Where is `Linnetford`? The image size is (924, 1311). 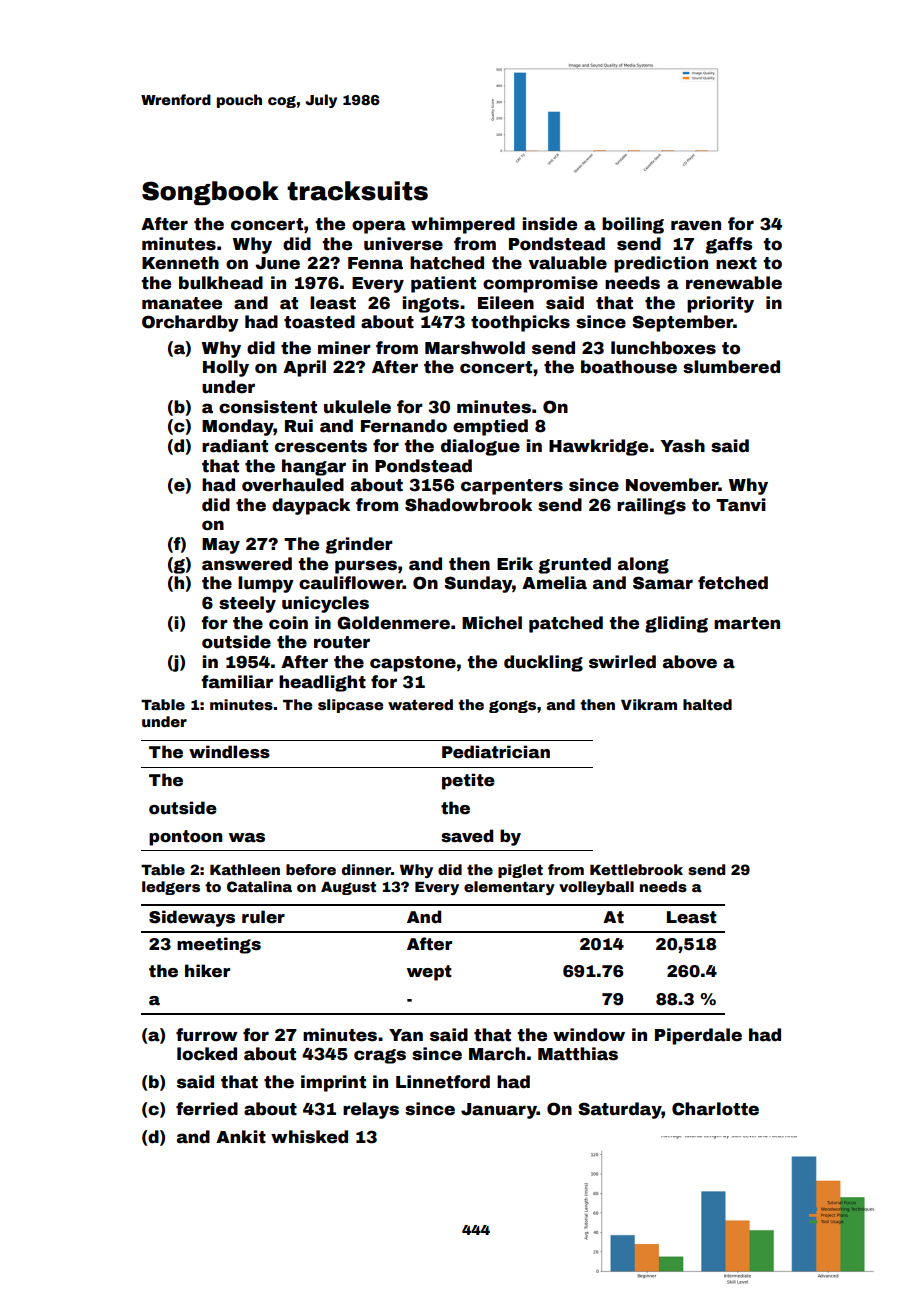 Linnetford is located at coordinates (443, 1082).
